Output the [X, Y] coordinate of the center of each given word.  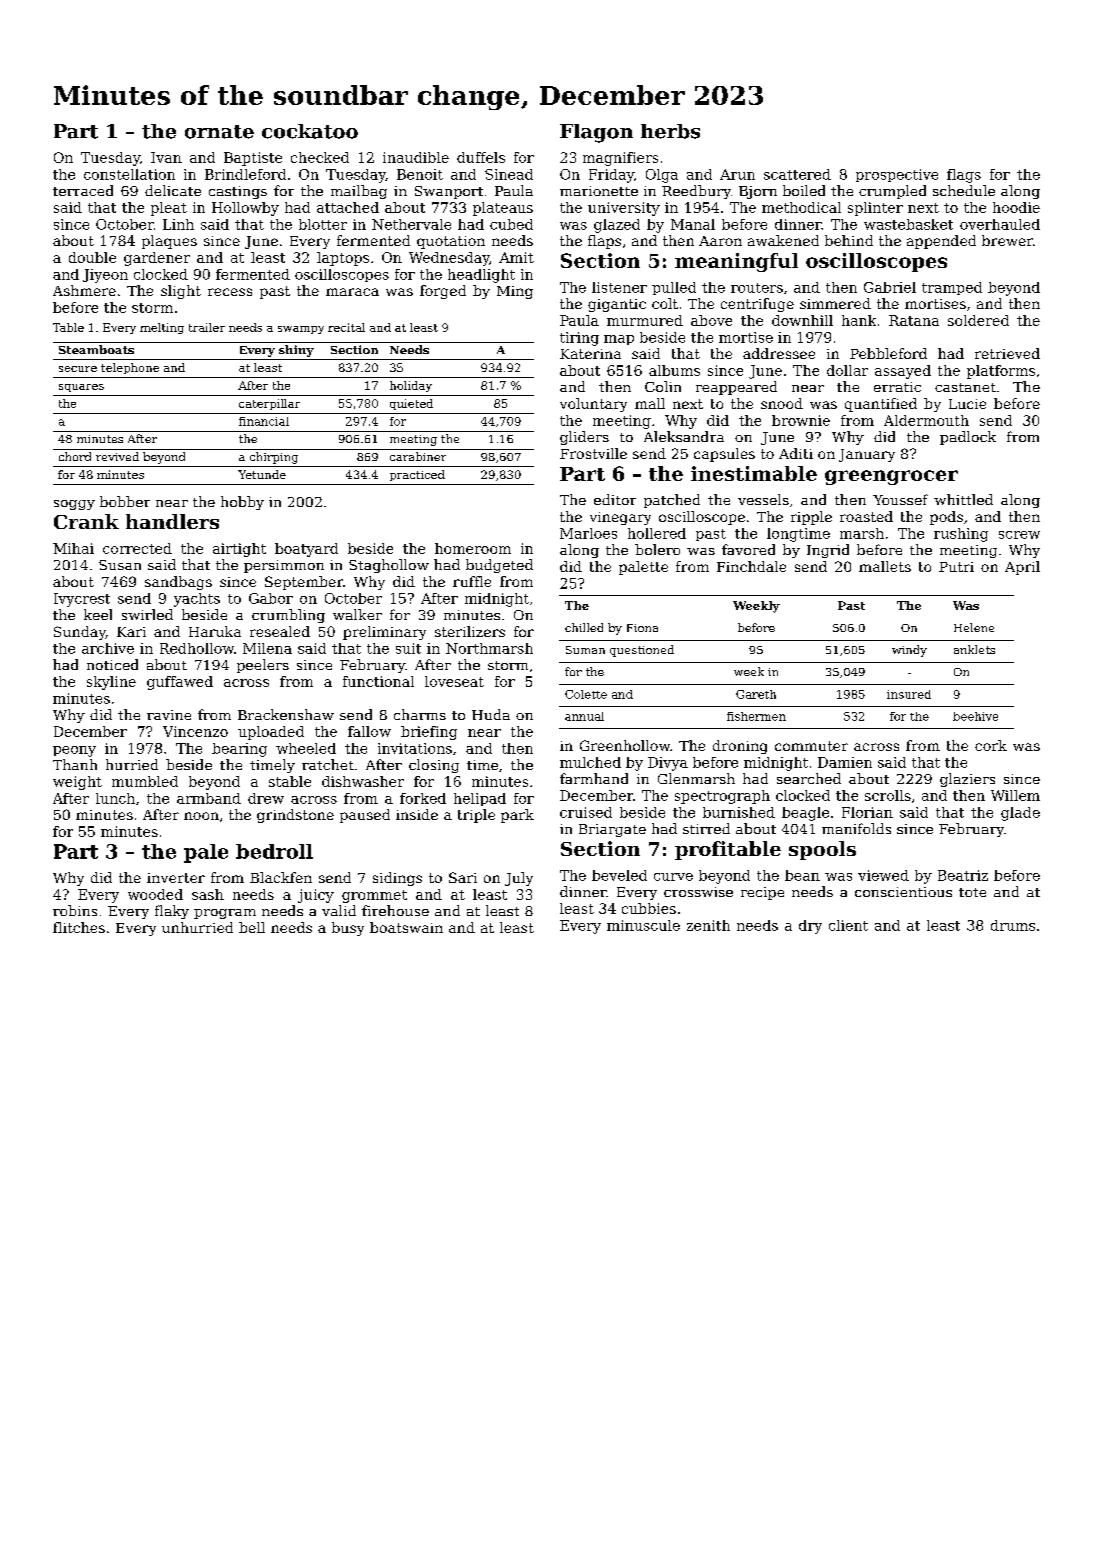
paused [365, 816]
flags [964, 176]
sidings [397, 879]
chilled [584, 627]
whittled [963, 499]
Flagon [596, 133]
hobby [242, 503]
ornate [219, 132]
